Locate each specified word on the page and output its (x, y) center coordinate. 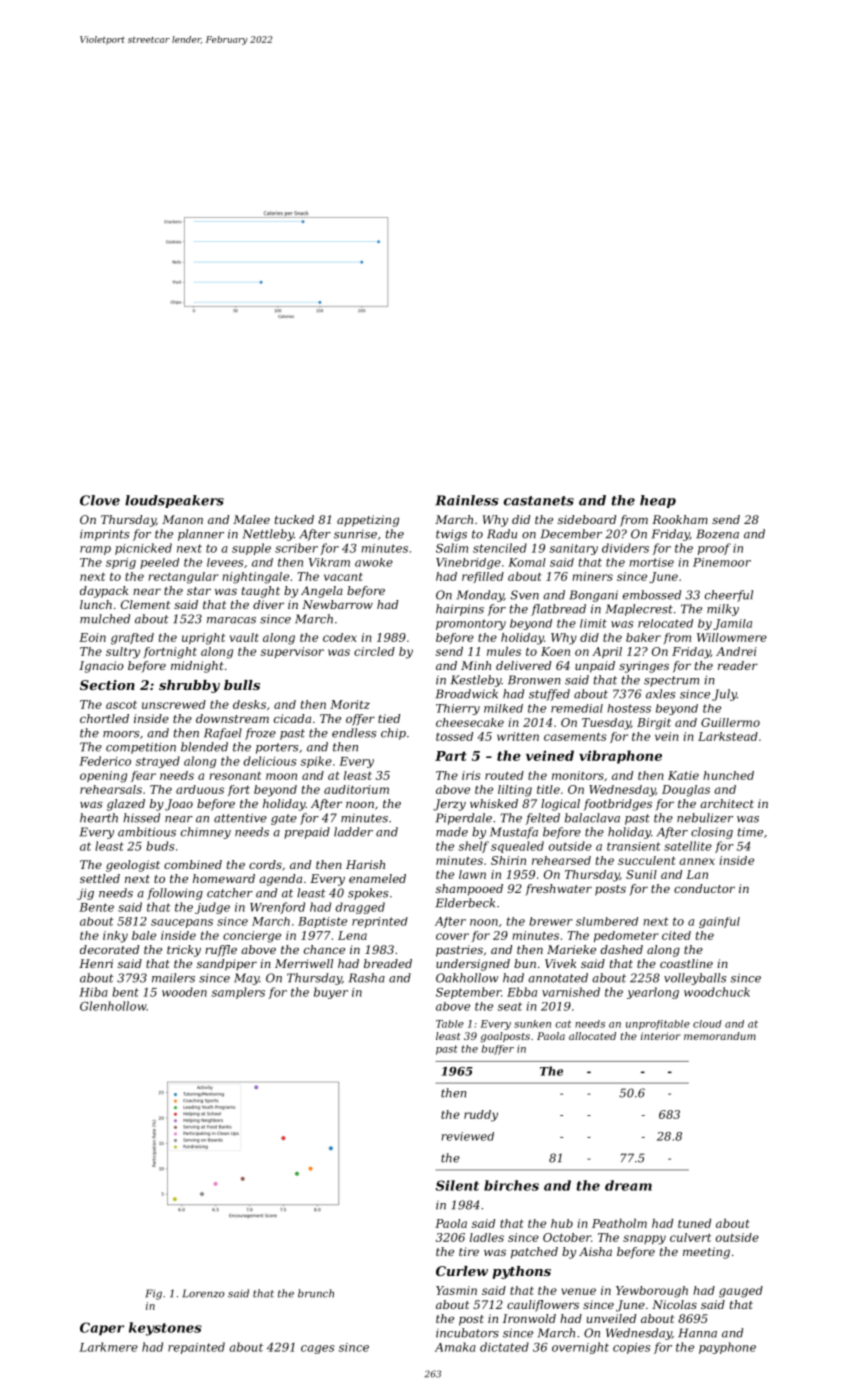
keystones (165, 1329)
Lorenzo (204, 1293)
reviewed (468, 1136)
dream (628, 1185)
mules (504, 651)
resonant (235, 776)
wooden (184, 992)
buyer (331, 993)
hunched (728, 775)
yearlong (653, 993)
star (199, 591)
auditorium (356, 789)
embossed (652, 595)
